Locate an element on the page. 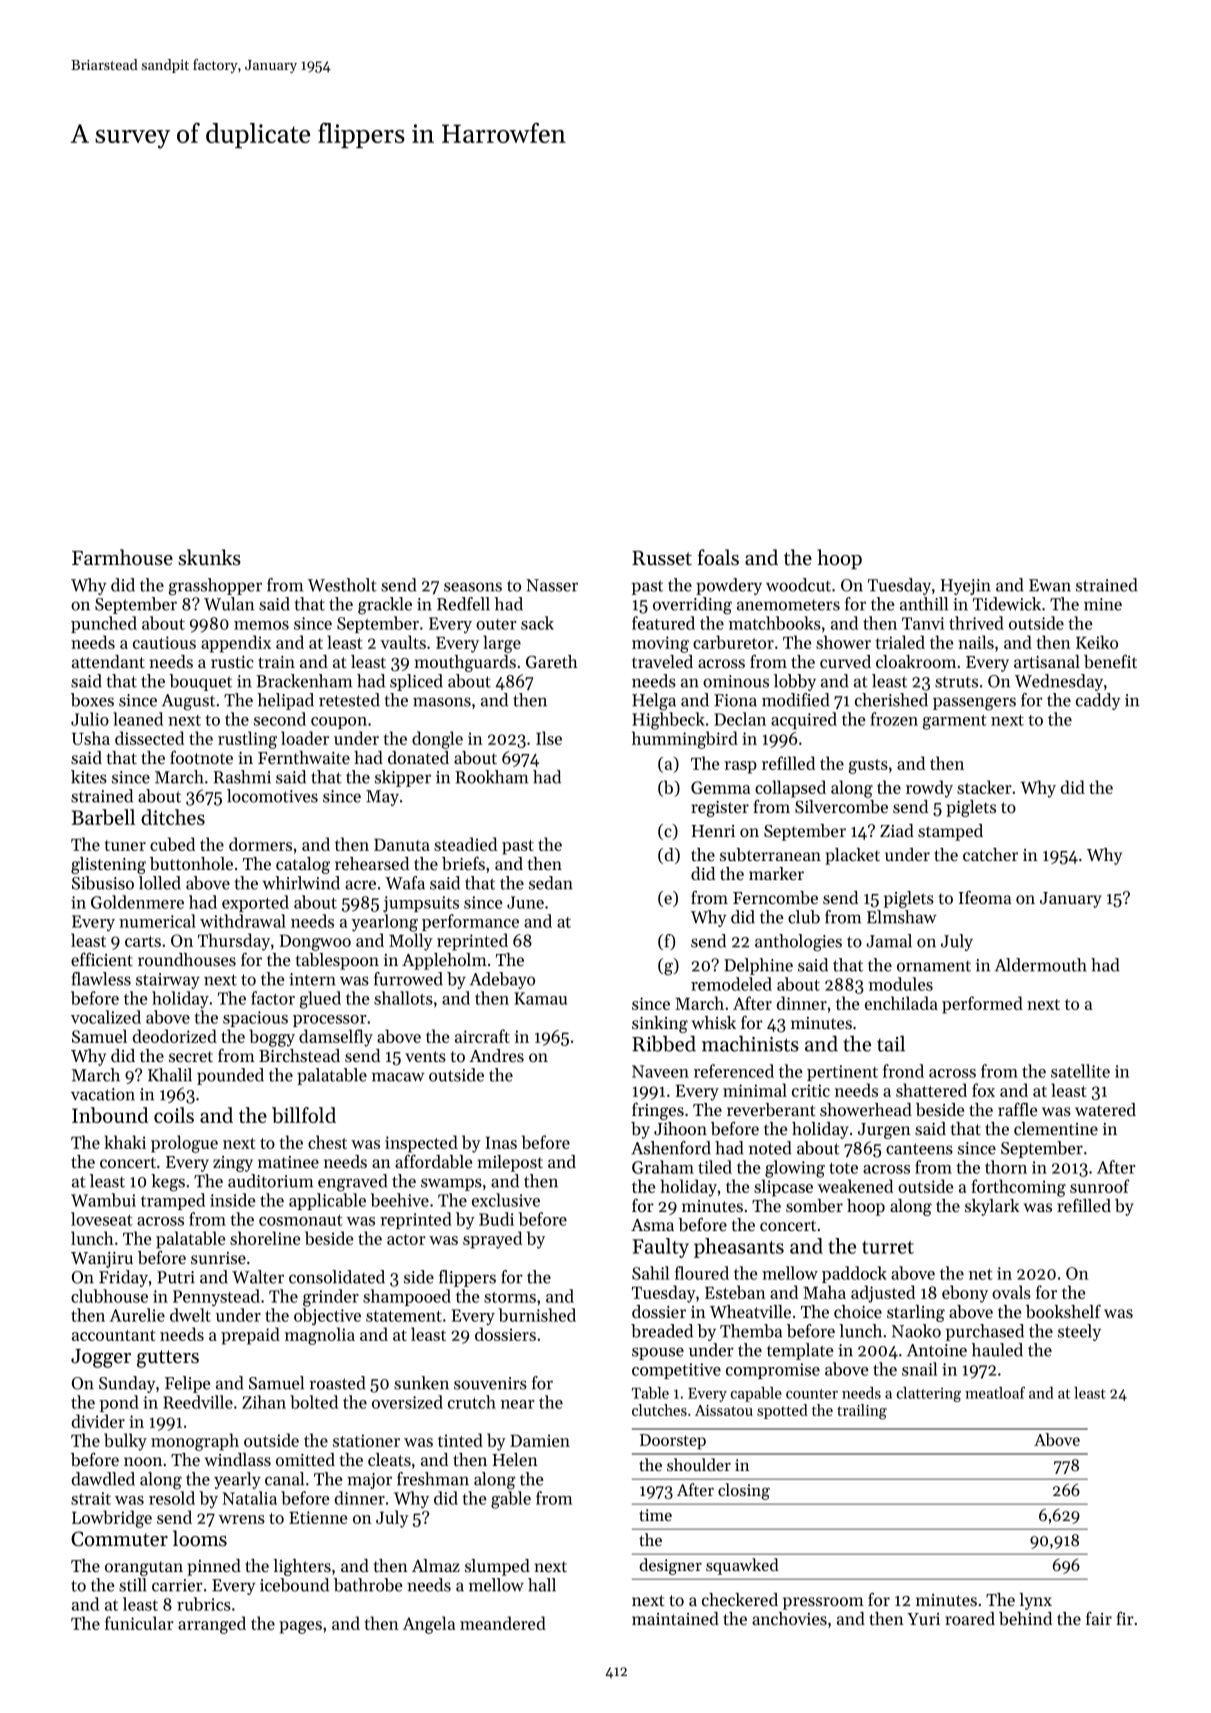 This page has width=1211, height=1713. meatloaf is located at coordinates (995, 1392).
